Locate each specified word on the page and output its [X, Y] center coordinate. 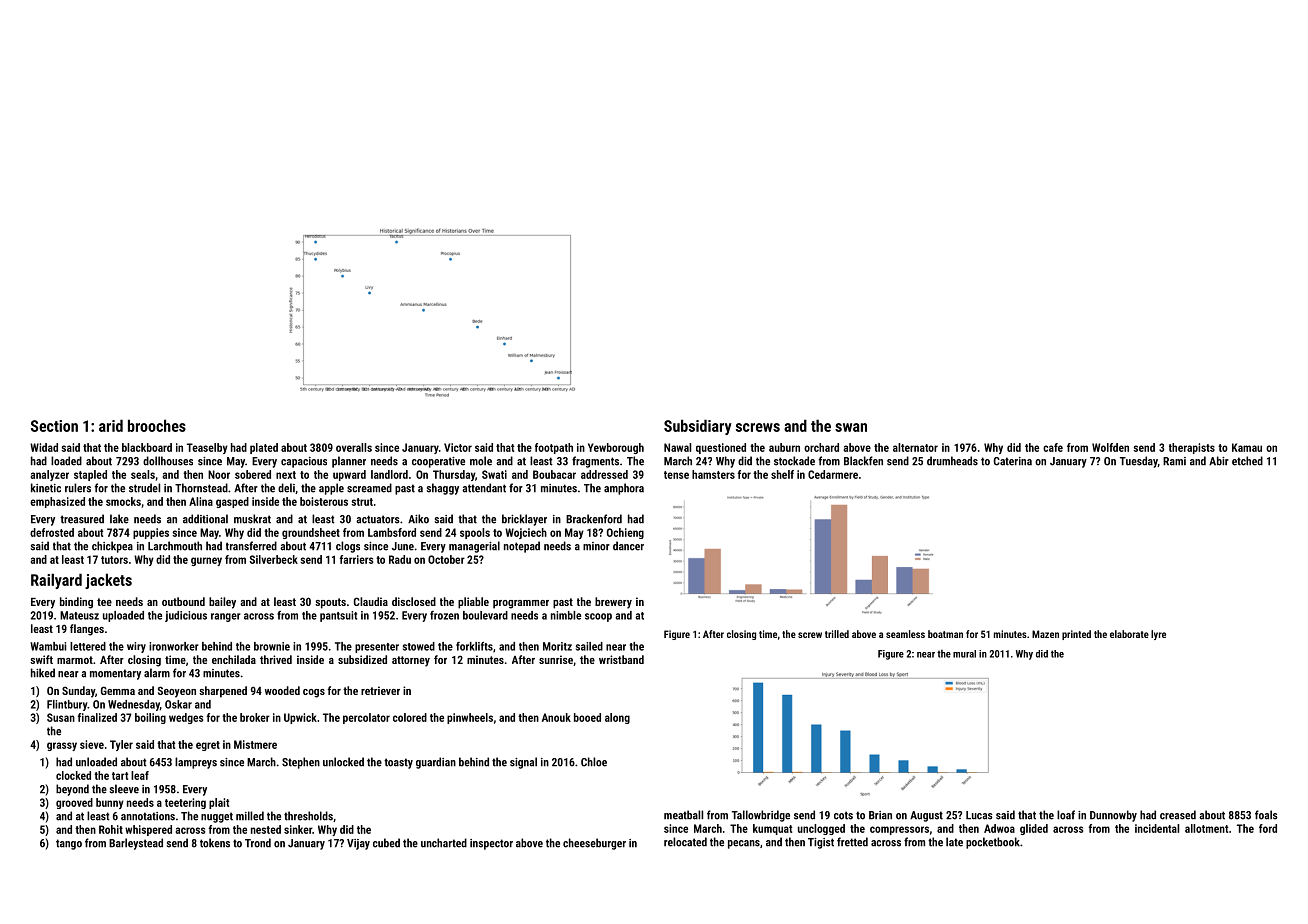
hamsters [713, 474]
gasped [232, 502]
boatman [945, 634]
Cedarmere [833, 474]
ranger [226, 617]
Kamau [1247, 447]
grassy [62, 746]
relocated [685, 842]
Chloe [594, 762]
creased [1178, 815]
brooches [157, 425]
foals [1266, 815]
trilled [837, 634]
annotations [148, 816]
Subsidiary [698, 427]
